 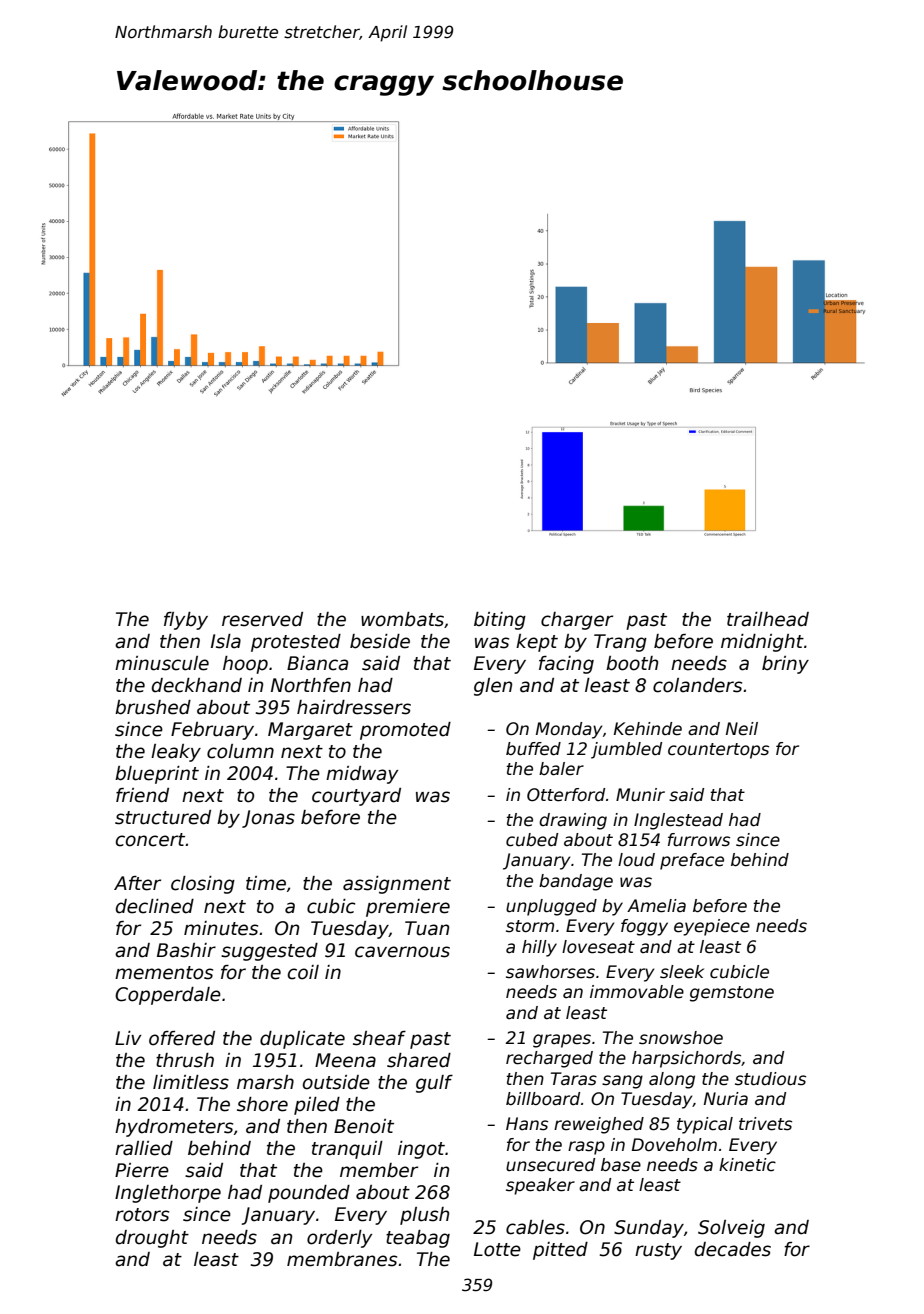 I want to click on Otterford, so click(x=566, y=795).
